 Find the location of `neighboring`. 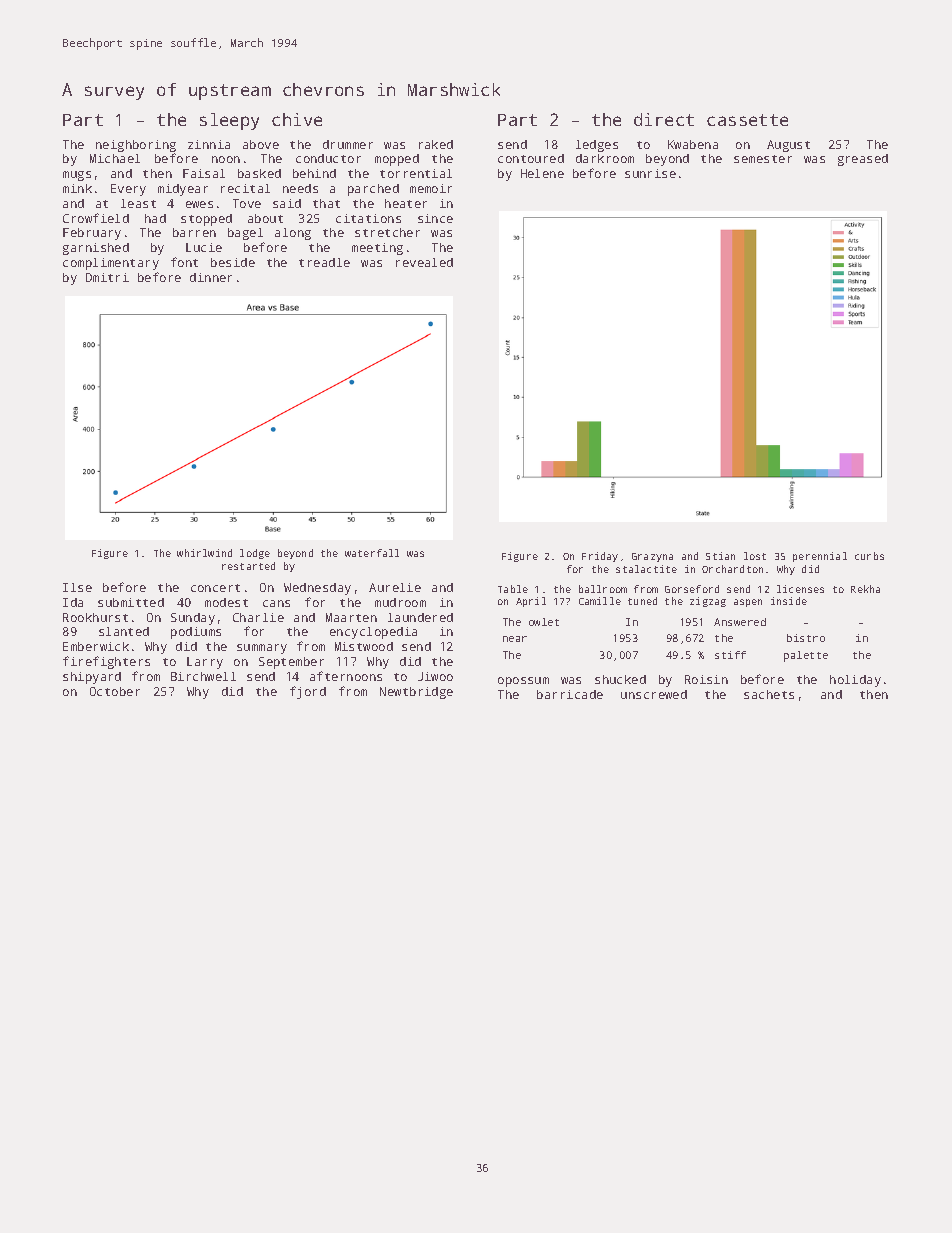

neighboring is located at coordinates (136, 146).
